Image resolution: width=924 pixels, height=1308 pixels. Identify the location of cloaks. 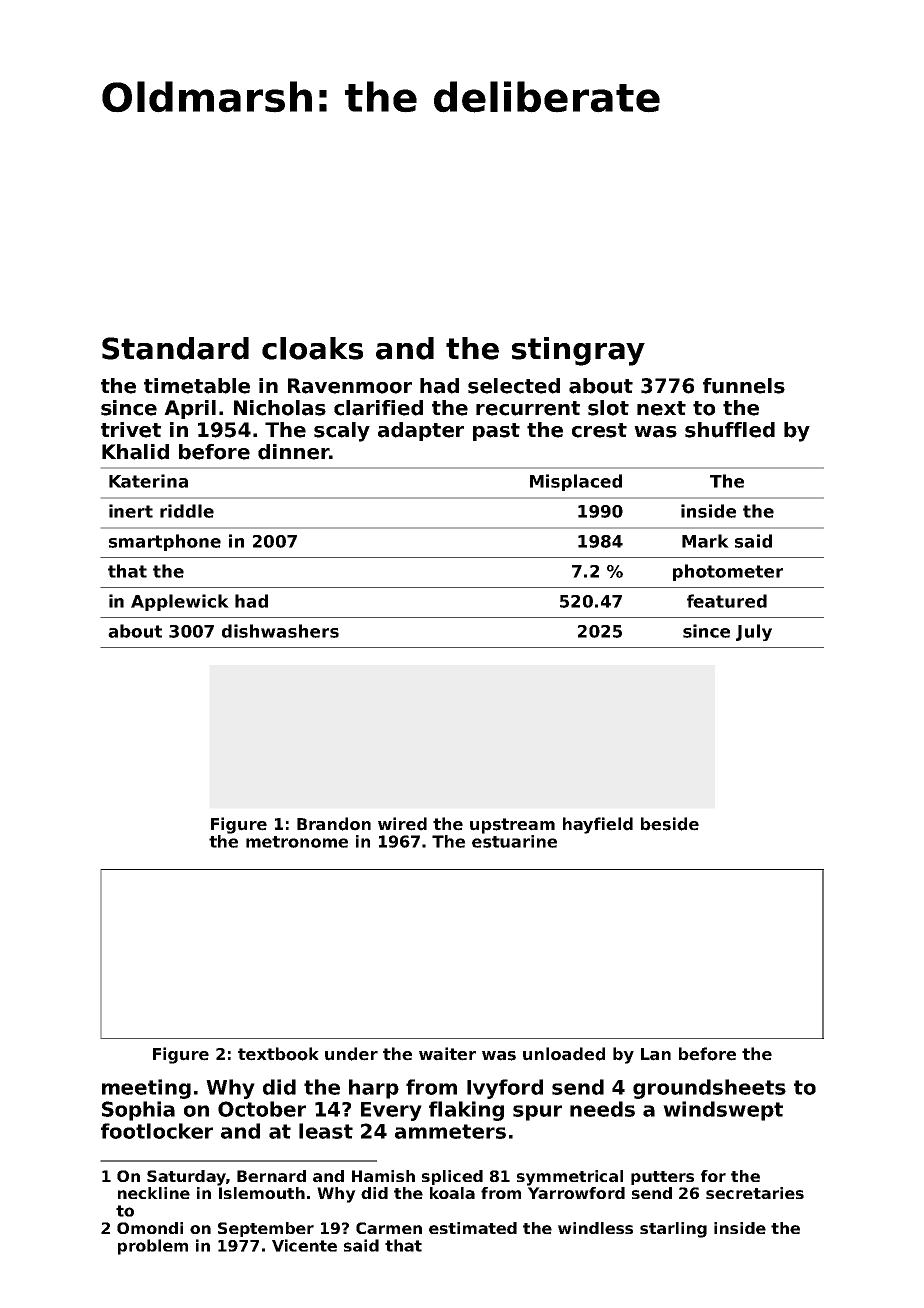
(312, 348).
